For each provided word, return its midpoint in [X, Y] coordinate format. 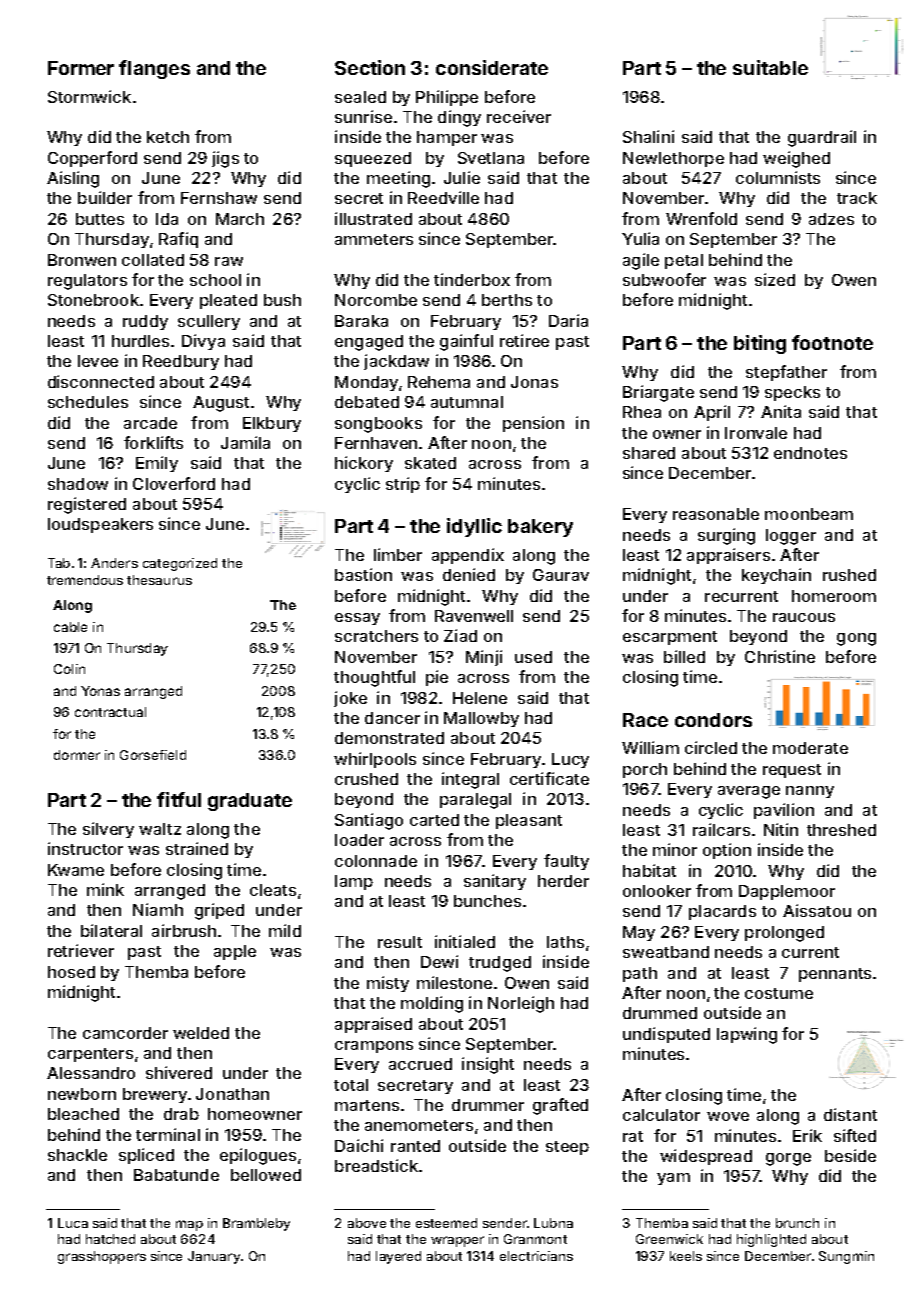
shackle [77, 1155]
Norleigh [521, 1004]
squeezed [373, 159]
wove [728, 1116]
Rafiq [178, 240]
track [857, 198]
